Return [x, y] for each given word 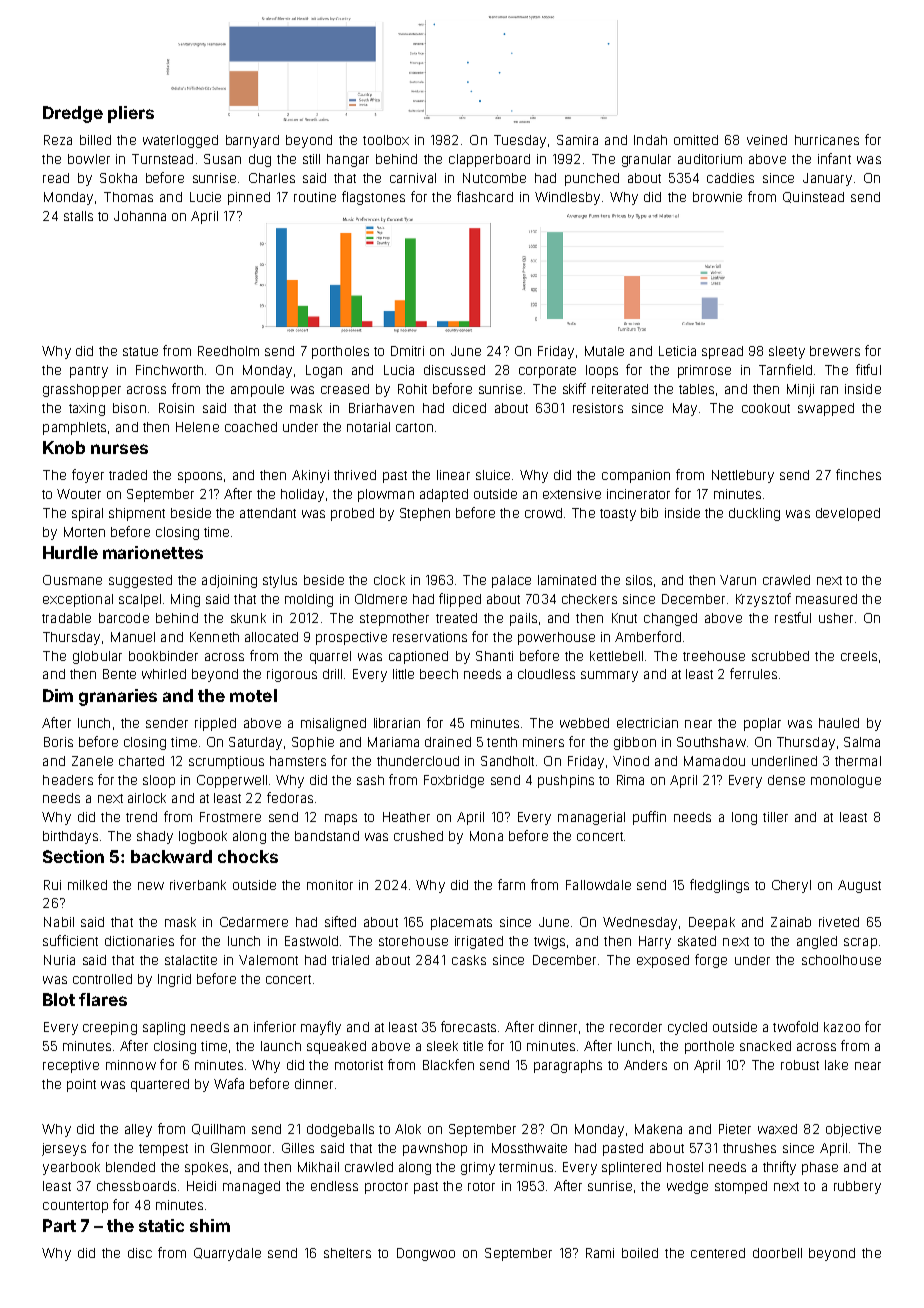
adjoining [229, 581]
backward [171, 856]
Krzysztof [763, 600]
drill [332, 674]
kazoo [842, 1027]
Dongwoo [426, 1254]
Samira [577, 140]
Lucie [205, 197]
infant [834, 158]
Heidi [201, 1186]
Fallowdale [598, 885]
